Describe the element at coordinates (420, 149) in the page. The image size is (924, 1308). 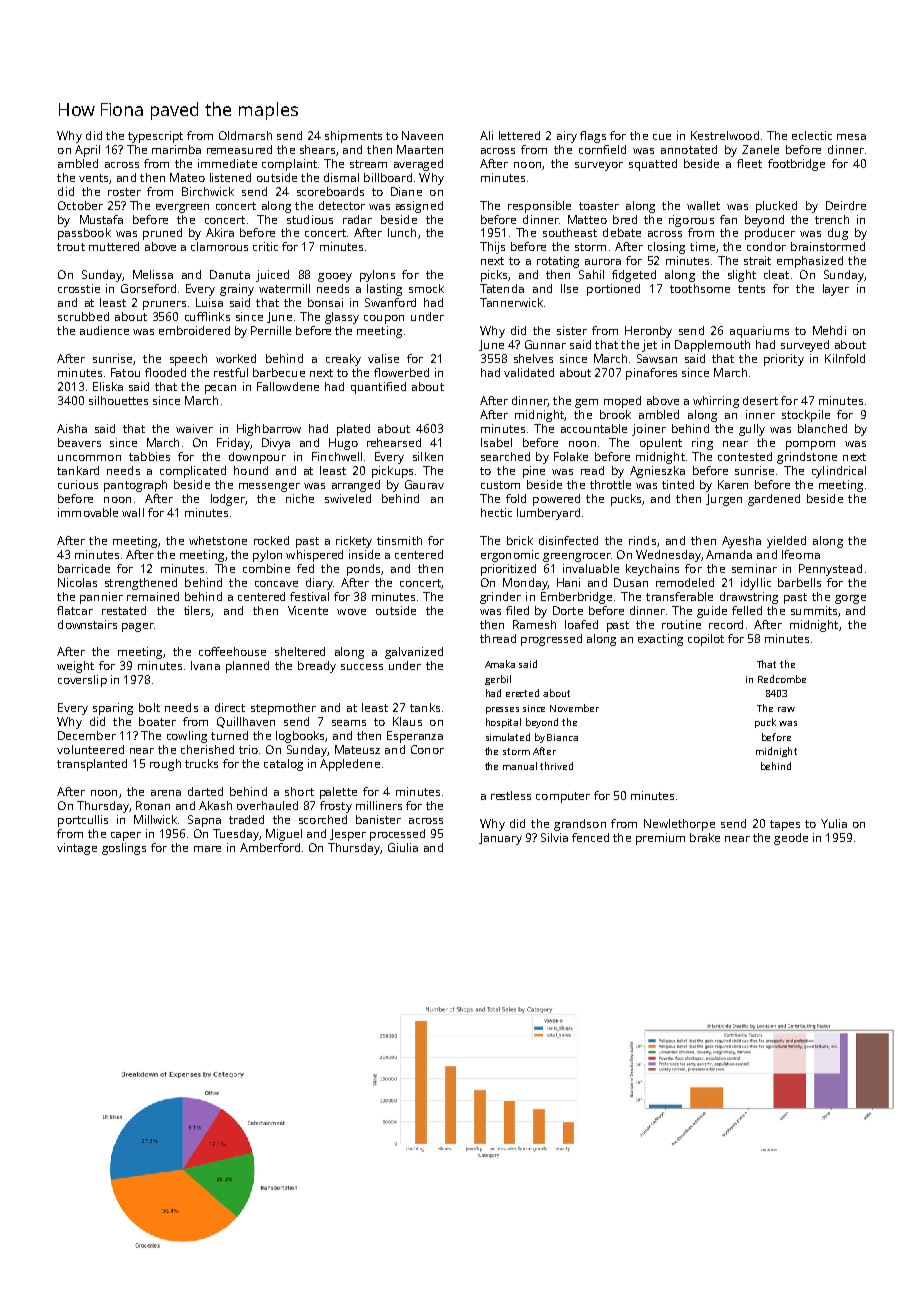
I see `Maarten` at that location.
